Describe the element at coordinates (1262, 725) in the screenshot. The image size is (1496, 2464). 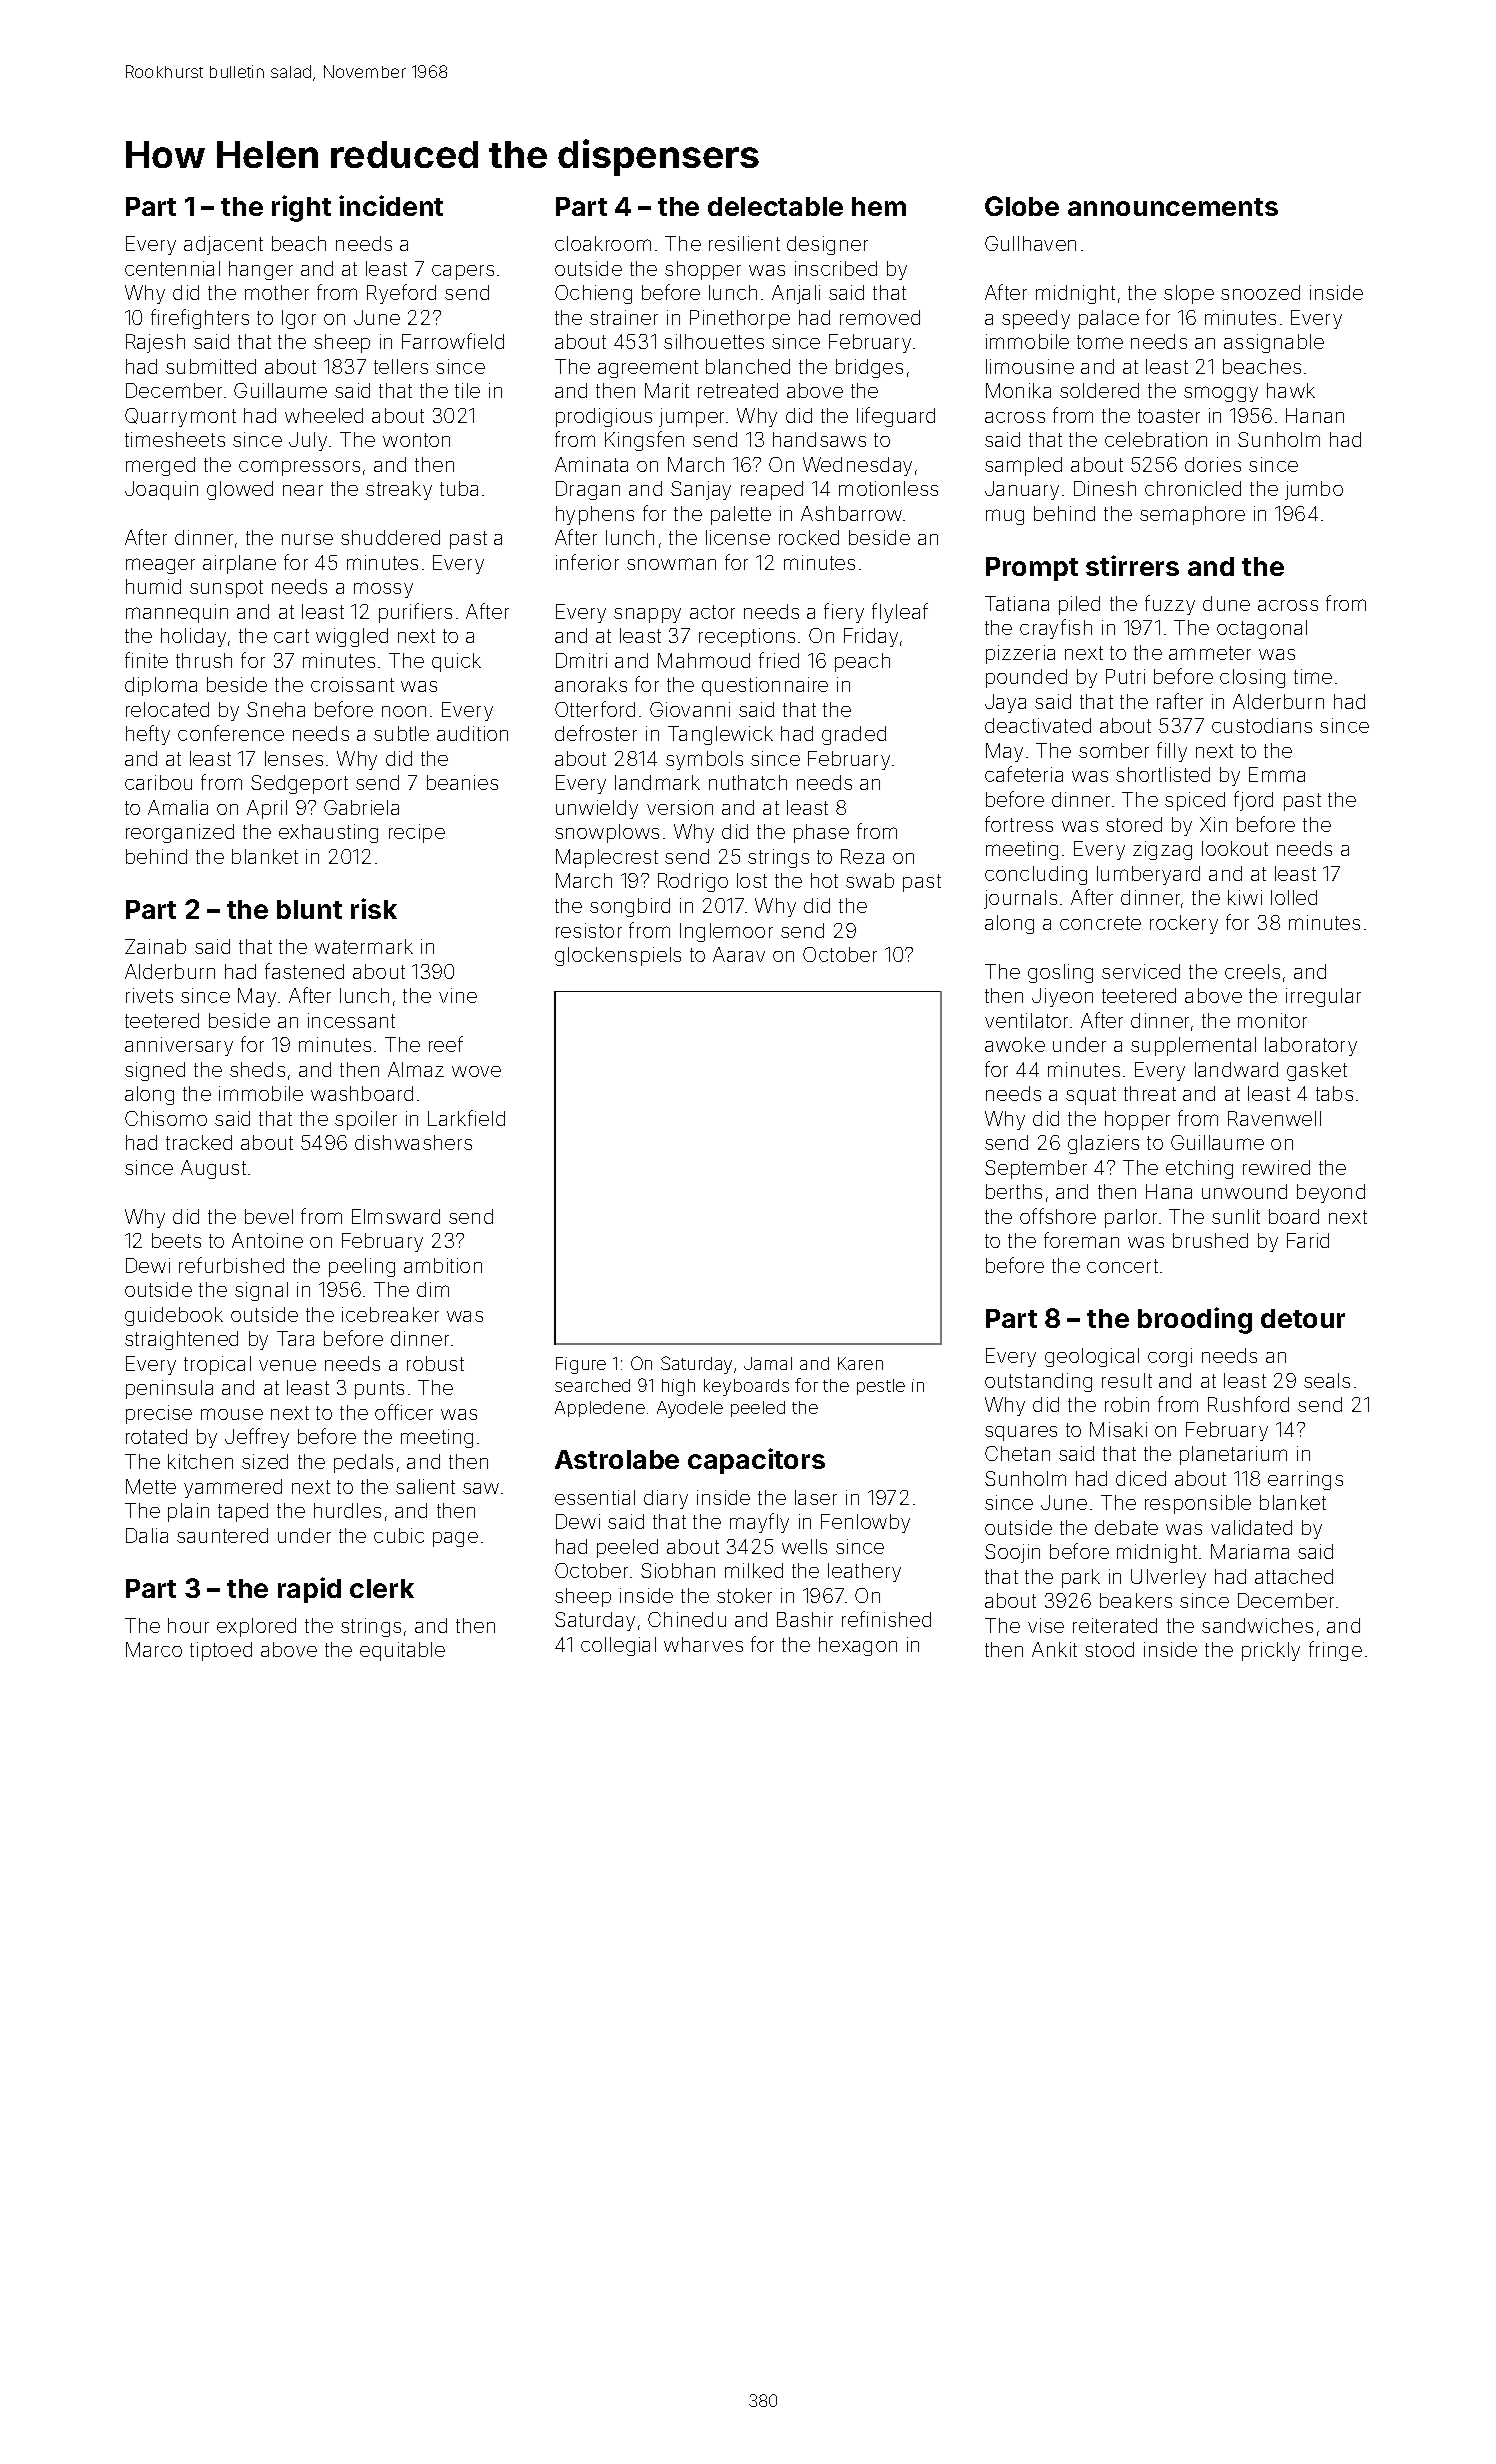
I see `custodians` at that location.
